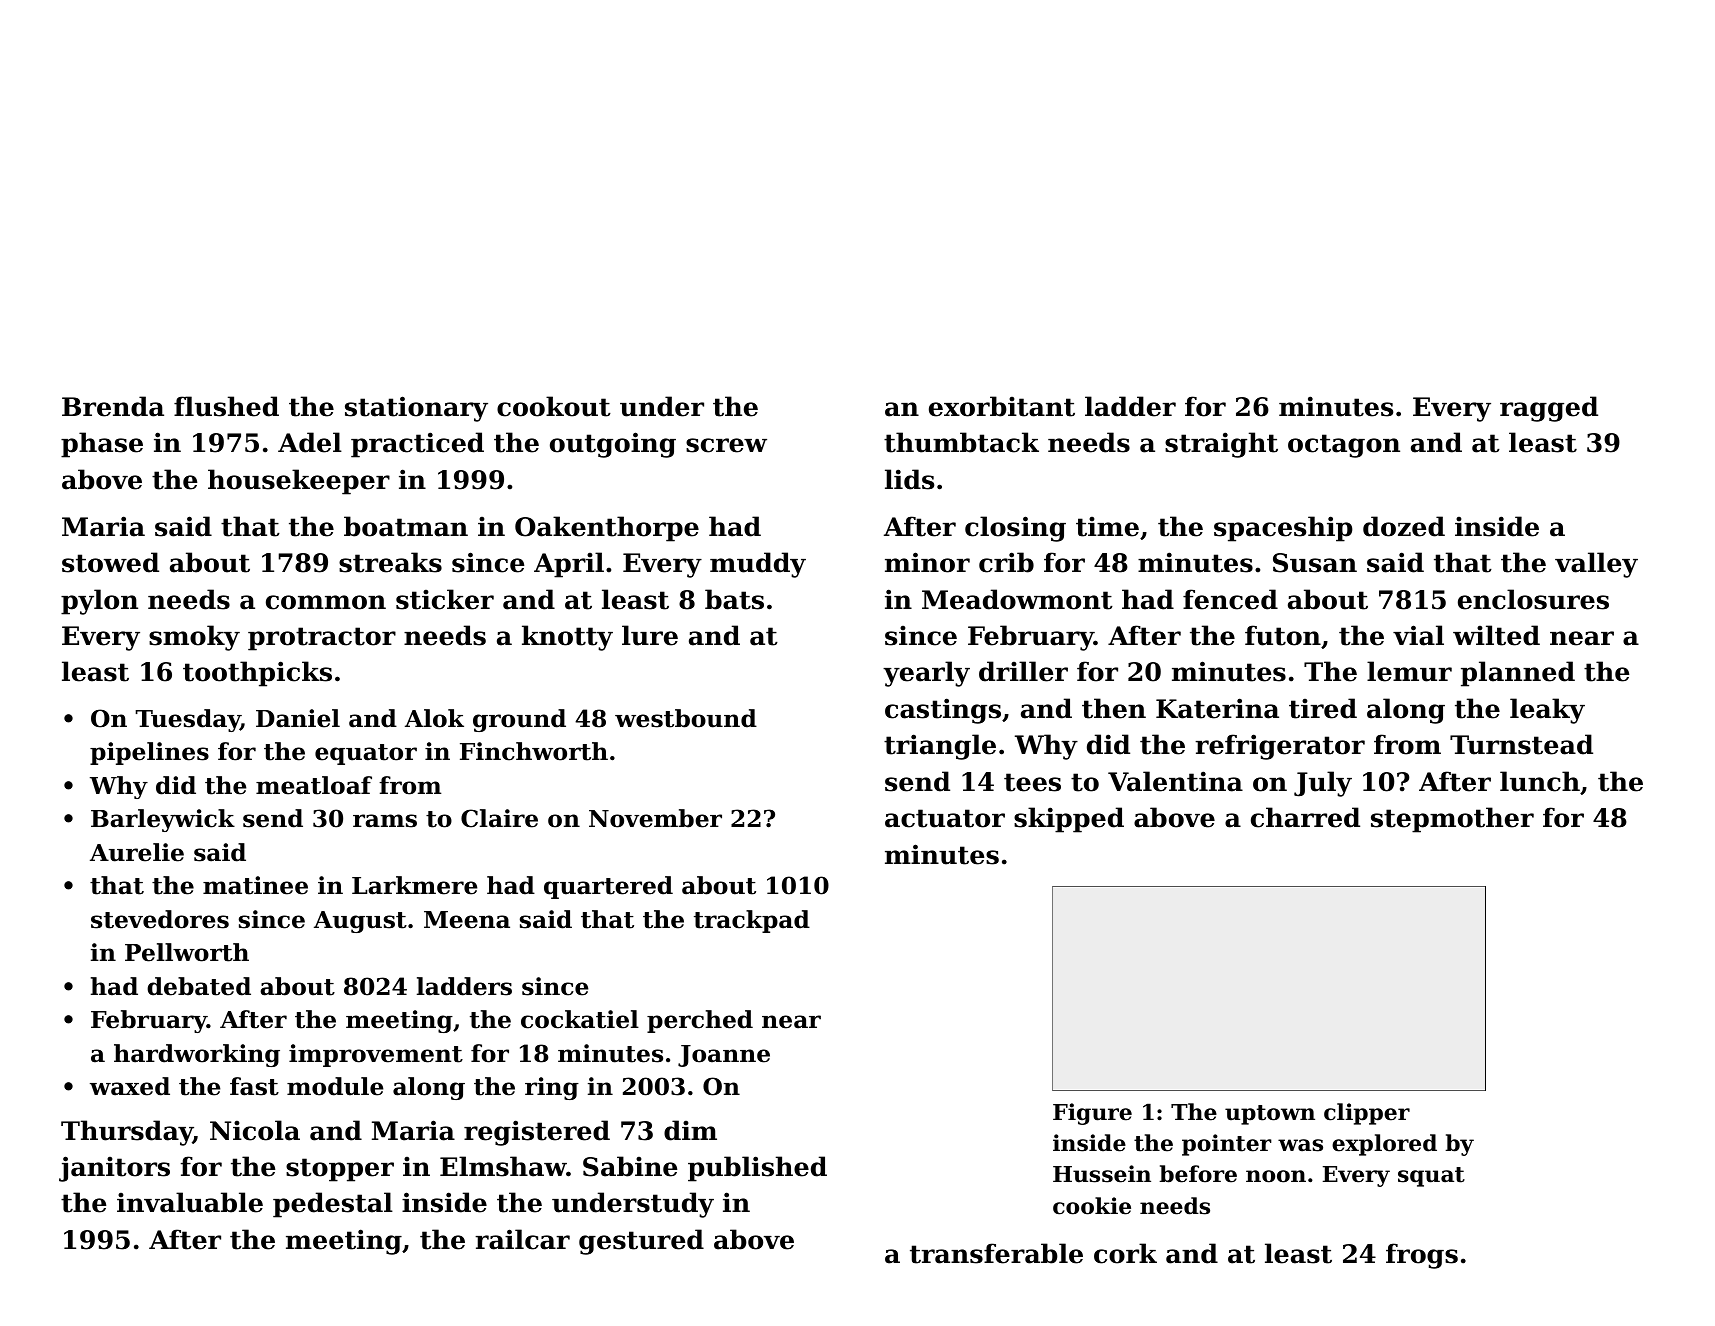  Describe the element at coordinates (1549, 409) in the screenshot. I see `ragged` at that location.
